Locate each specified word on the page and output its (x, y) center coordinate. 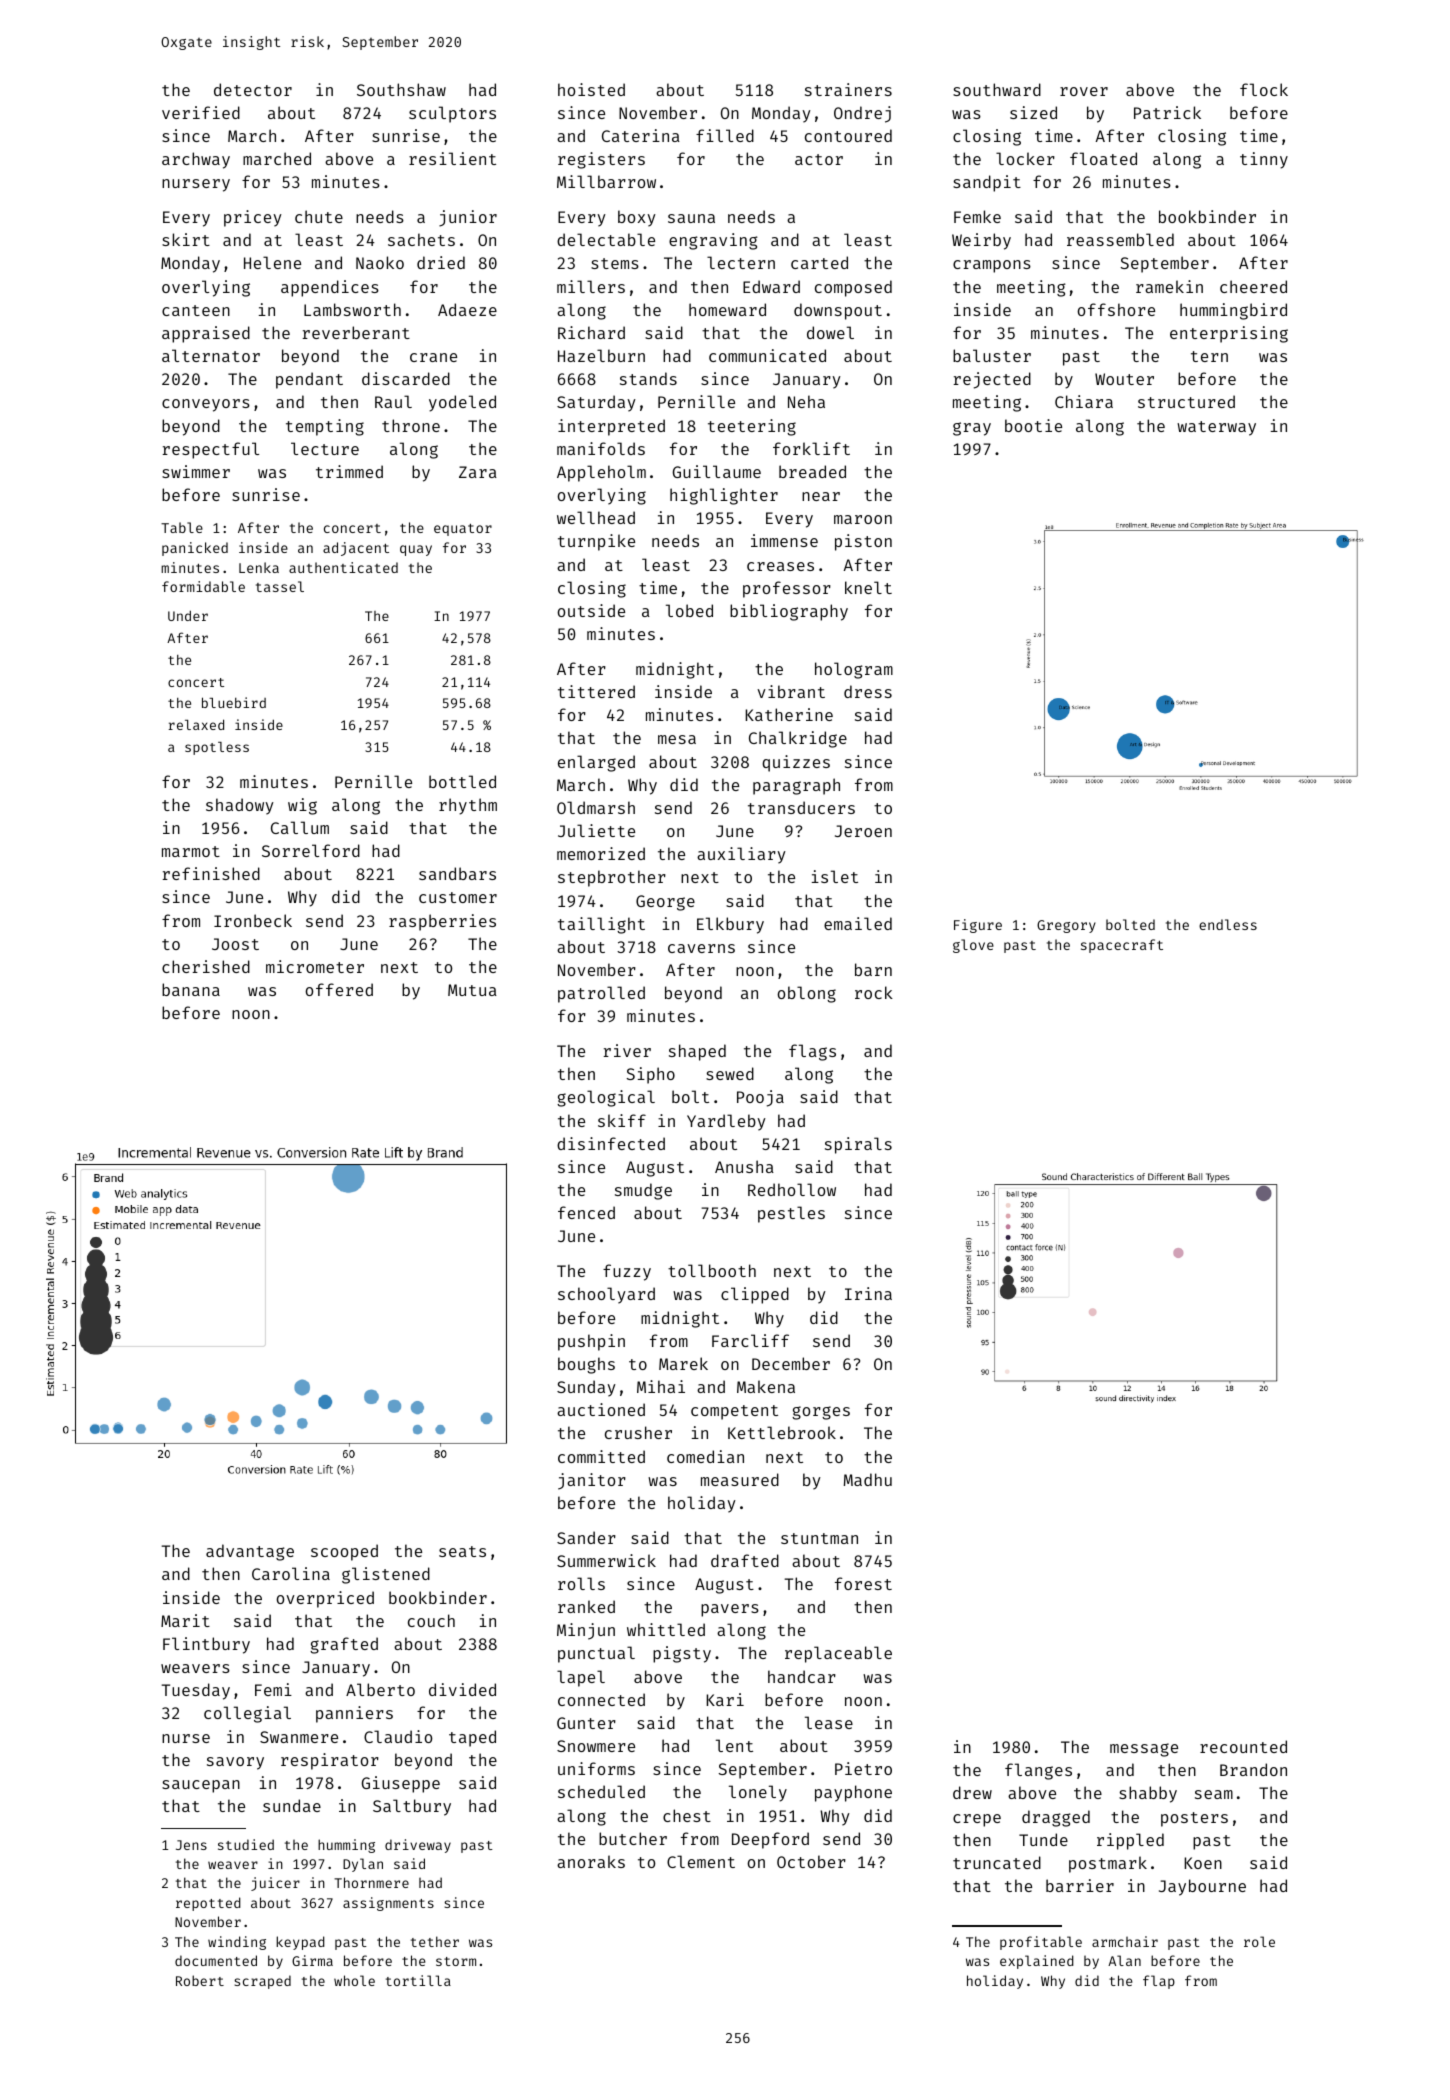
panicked (195, 549)
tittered (596, 691)
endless (1228, 924)
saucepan (201, 1786)
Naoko (380, 262)
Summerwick (606, 1560)
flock (1264, 89)
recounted (1243, 1746)
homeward (727, 309)
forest (863, 1583)
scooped (344, 1552)
